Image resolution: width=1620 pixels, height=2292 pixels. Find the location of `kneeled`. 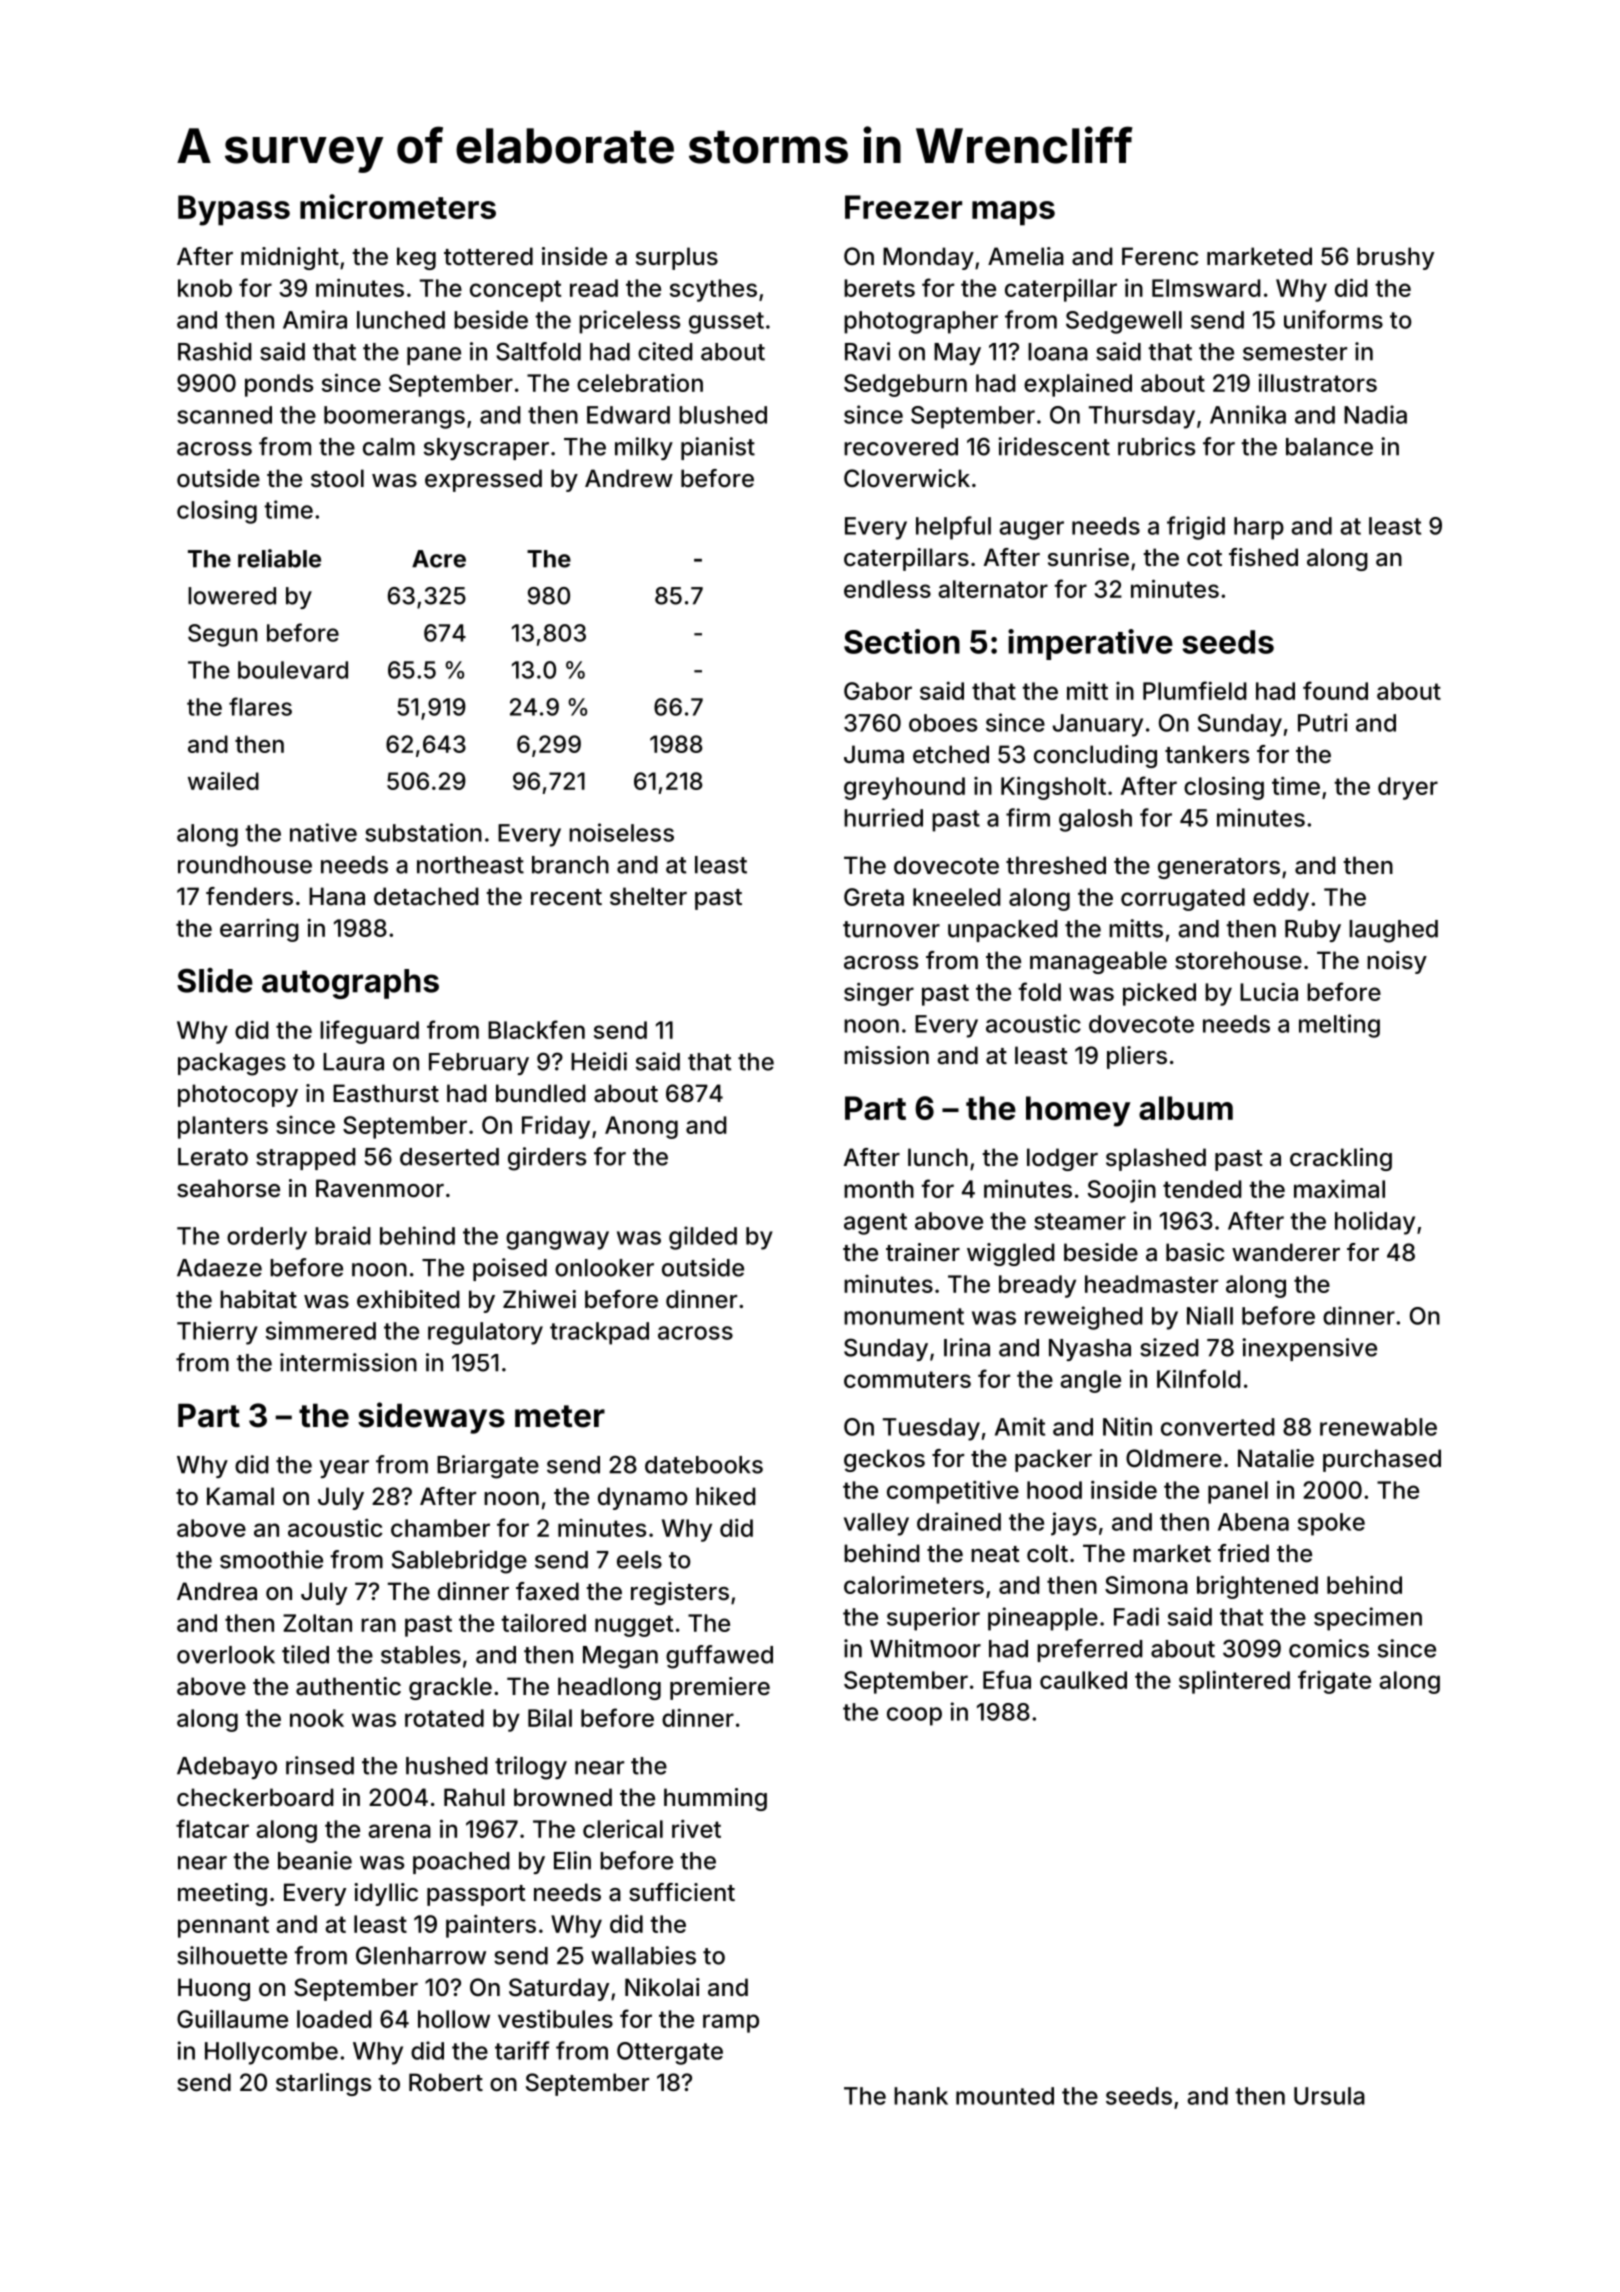

kneeled is located at coordinates (957, 897).
